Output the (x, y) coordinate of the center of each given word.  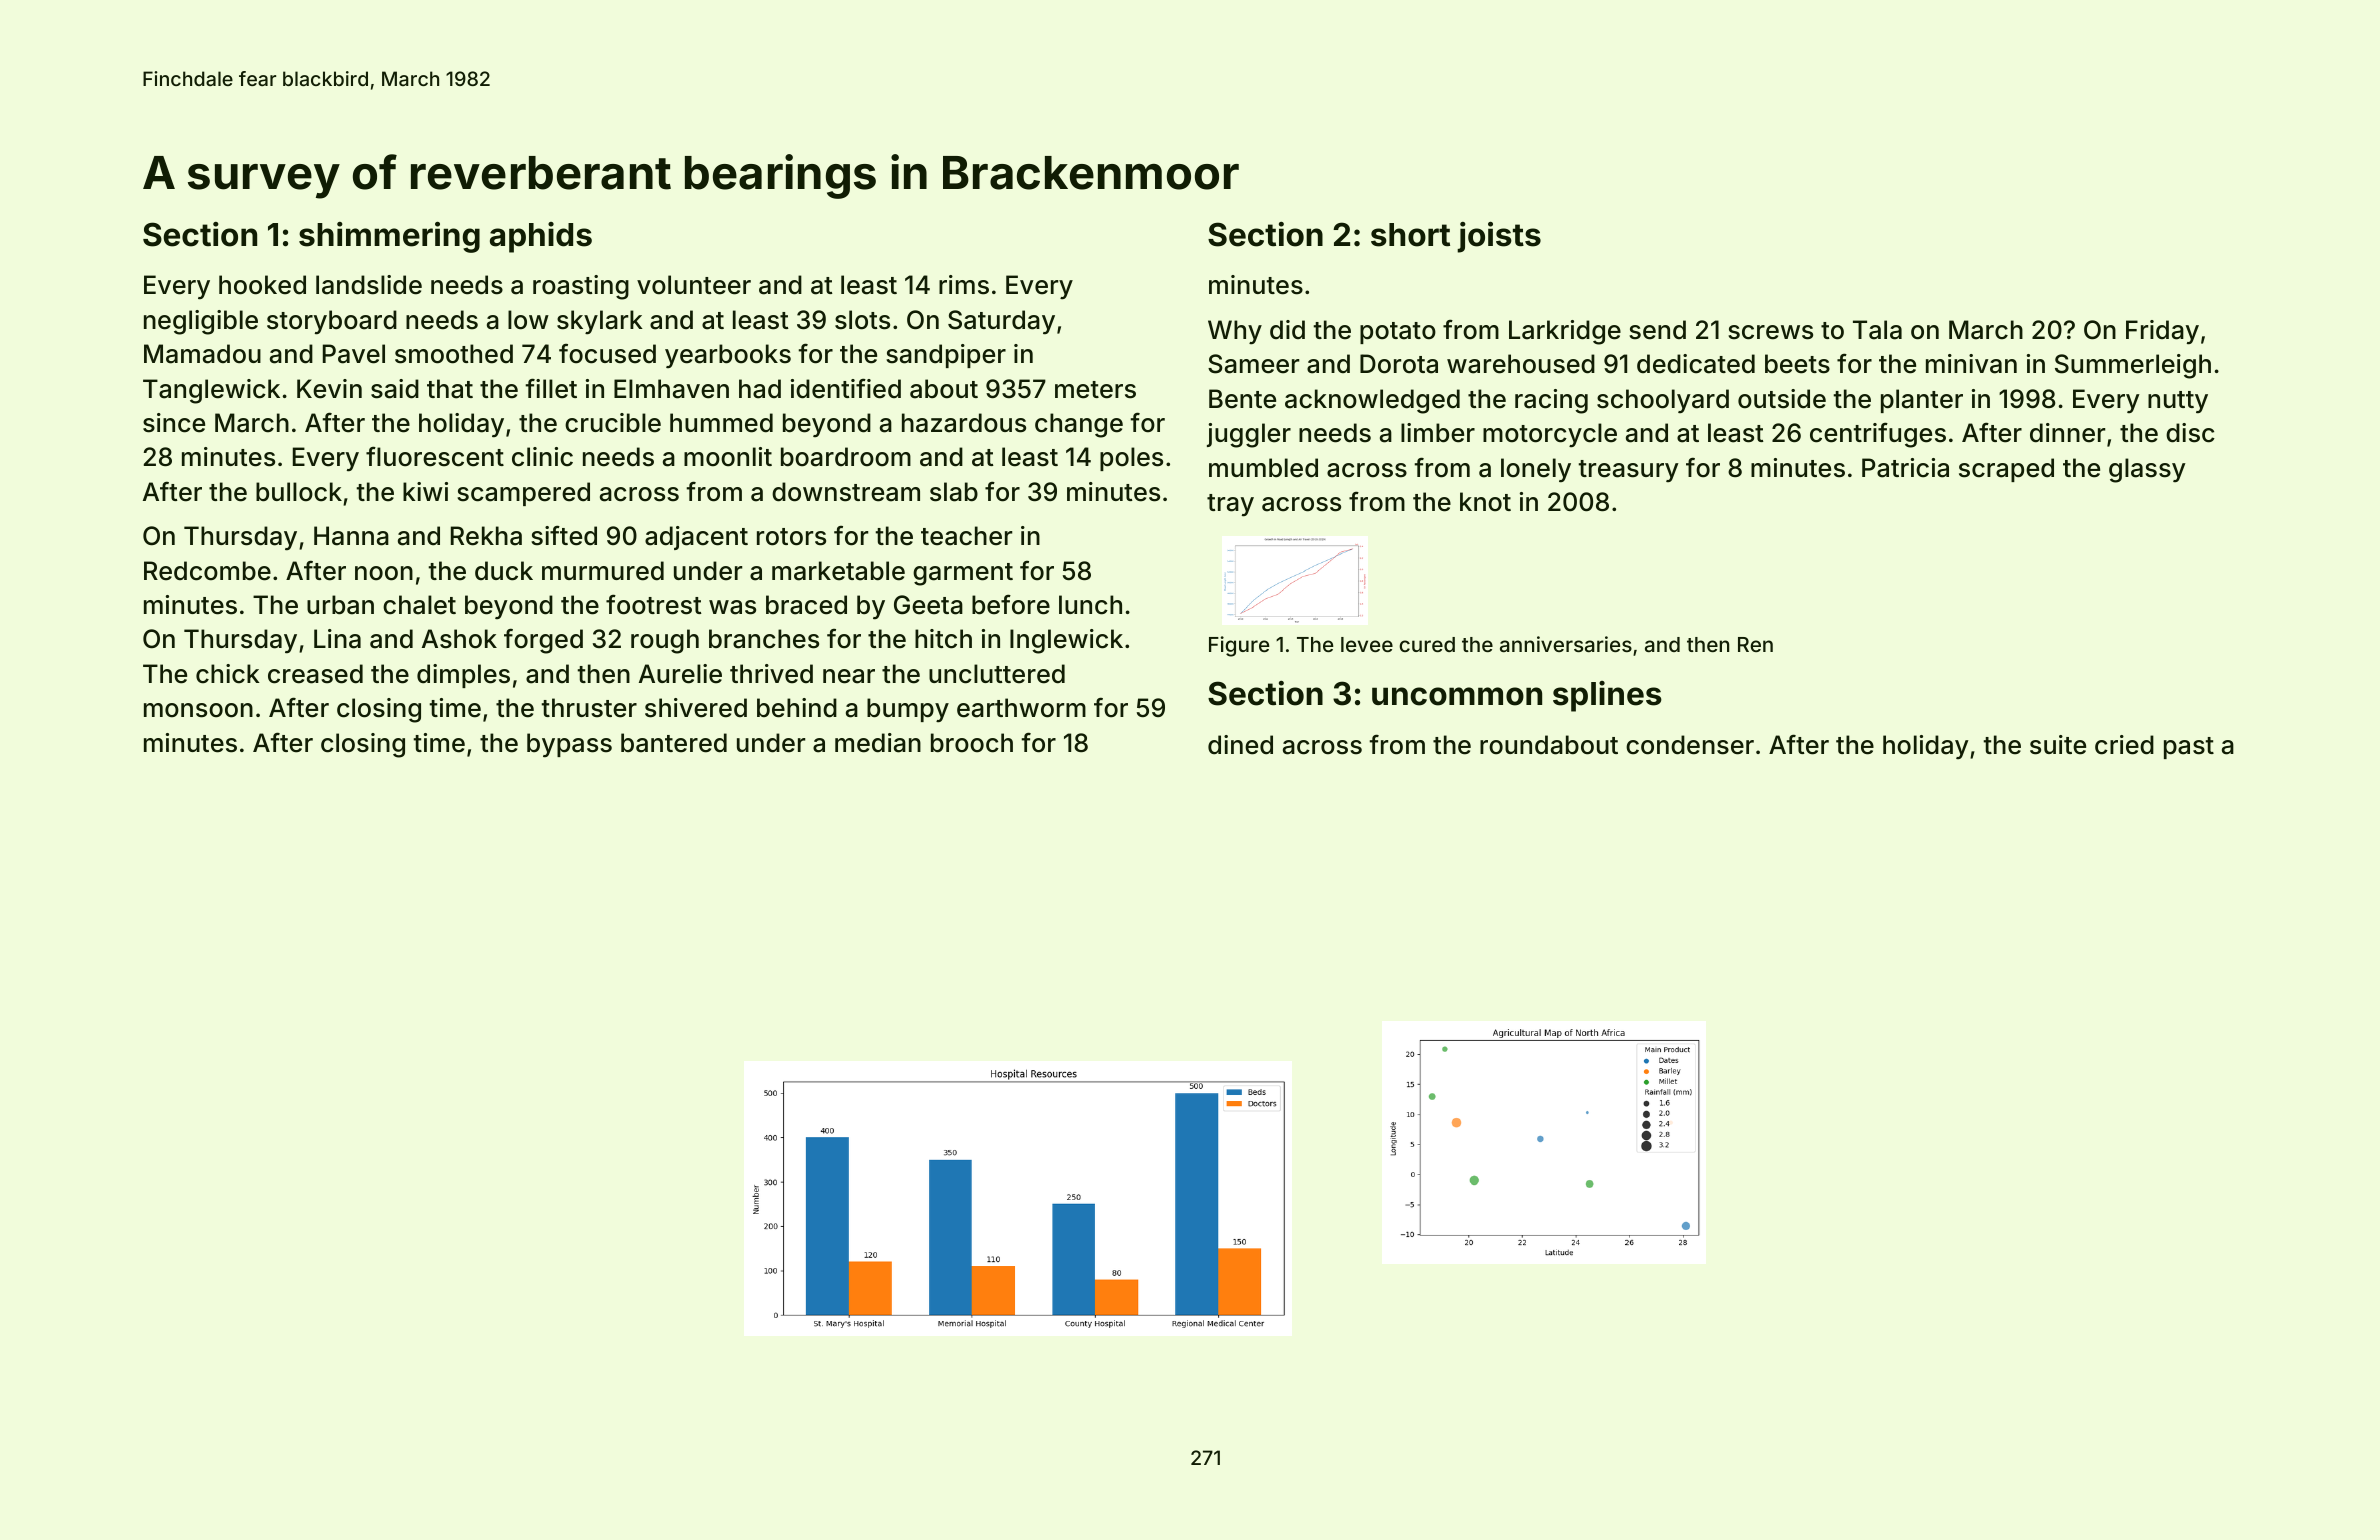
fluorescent (435, 456)
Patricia (1905, 468)
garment (963, 574)
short (1410, 235)
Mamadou (202, 354)
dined (1240, 745)
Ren (1755, 644)
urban (340, 605)
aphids (541, 237)
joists (1499, 237)
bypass (569, 745)
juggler (1249, 435)
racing (1551, 401)
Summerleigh (2133, 366)
